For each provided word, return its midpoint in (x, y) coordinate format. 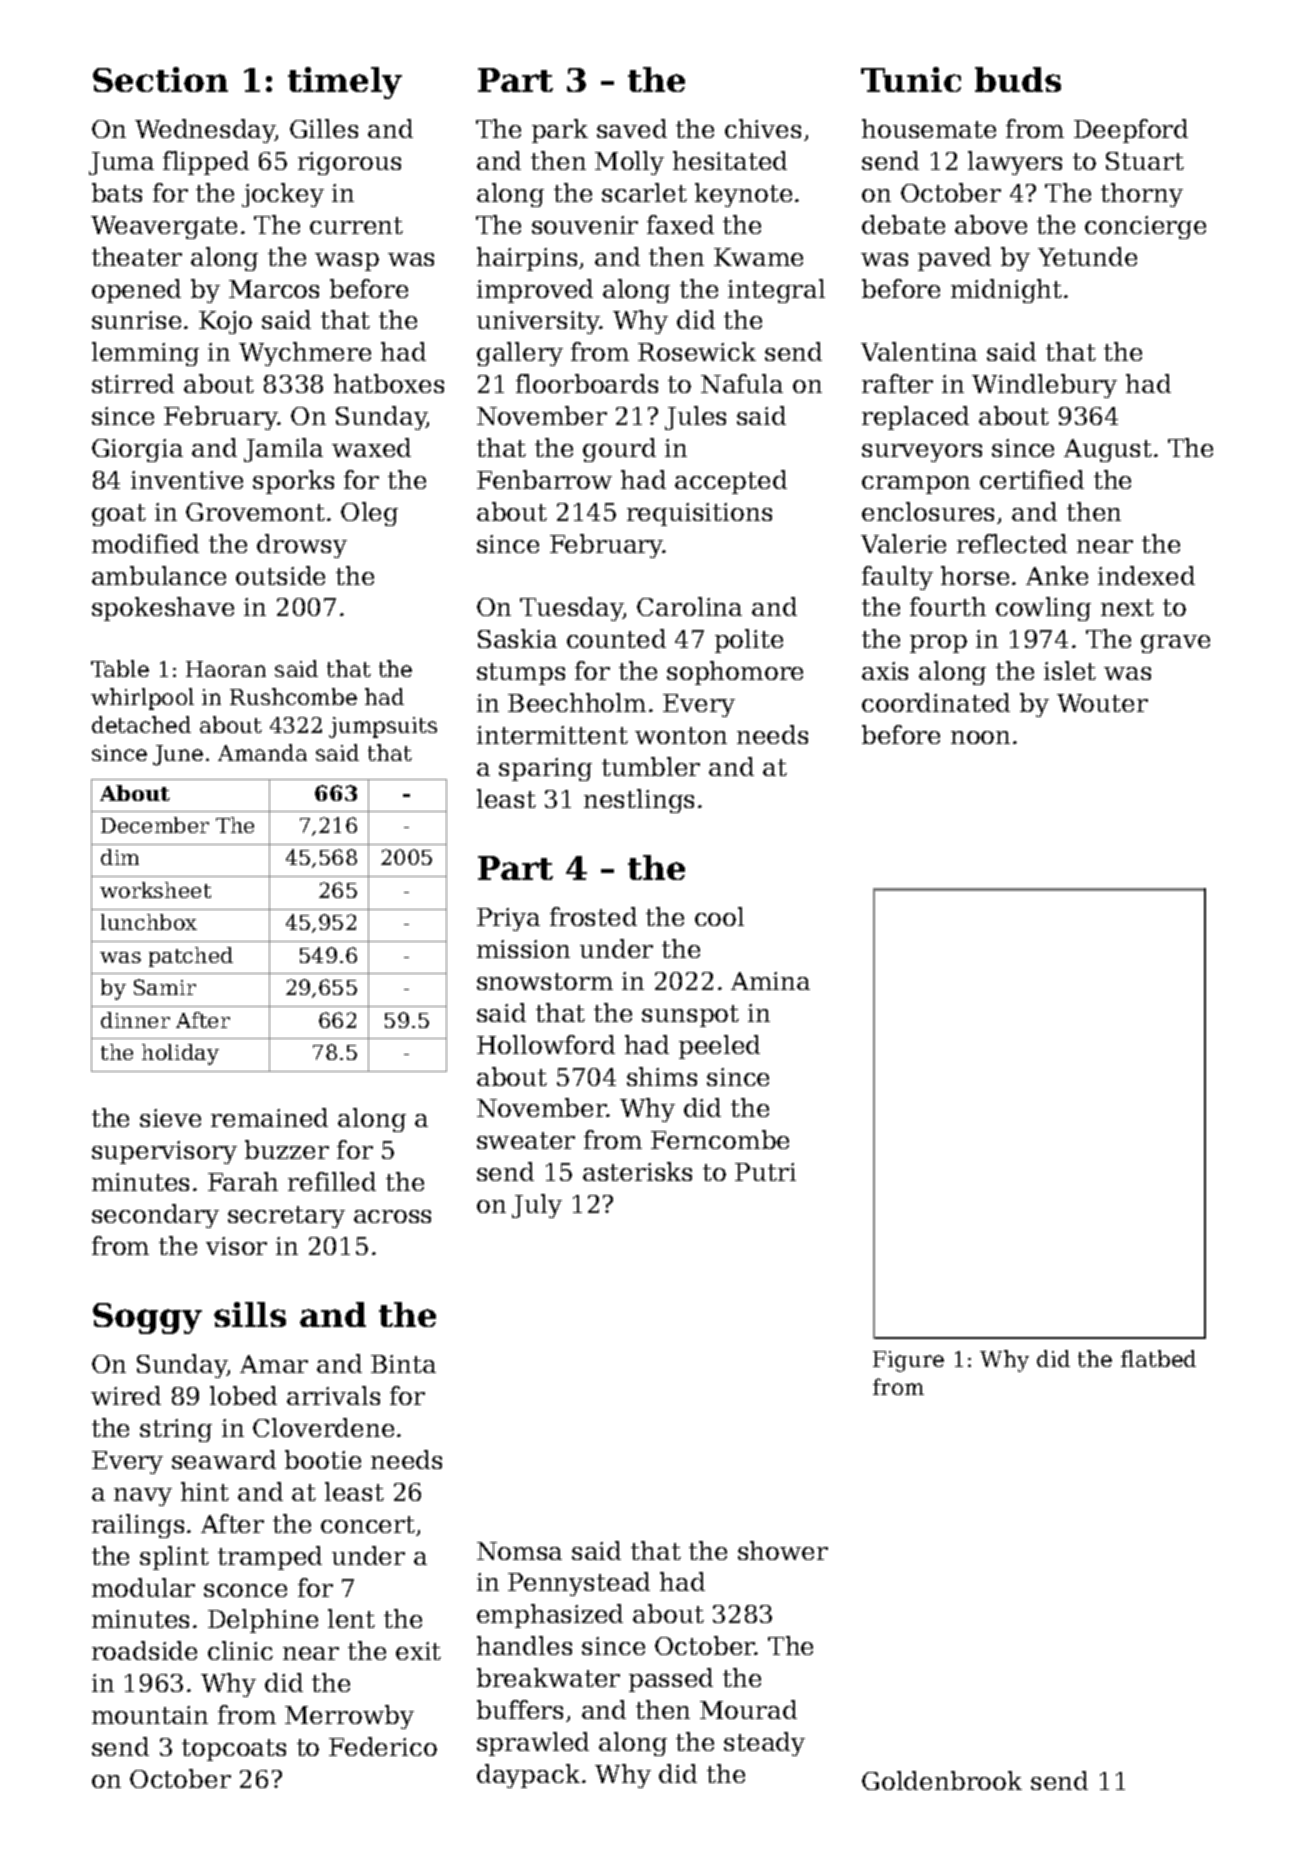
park (560, 131)
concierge (1145, 227)
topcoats (234, 1750)
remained (269, 1117)
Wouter (1102, 703)
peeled (719, 1047)
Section (160, 79)
